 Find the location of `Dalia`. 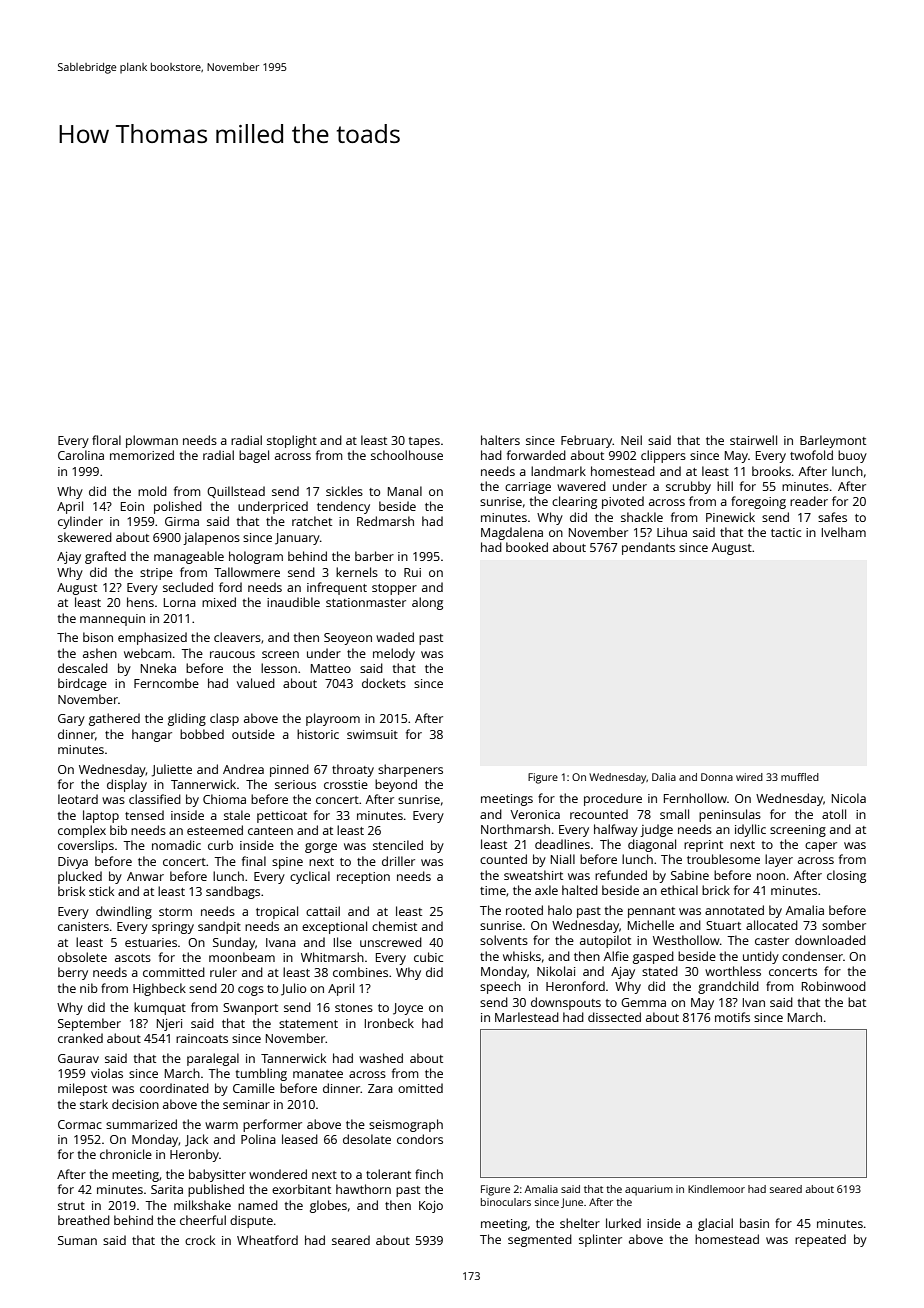

Dalia is located at coordinates (664, 777).
